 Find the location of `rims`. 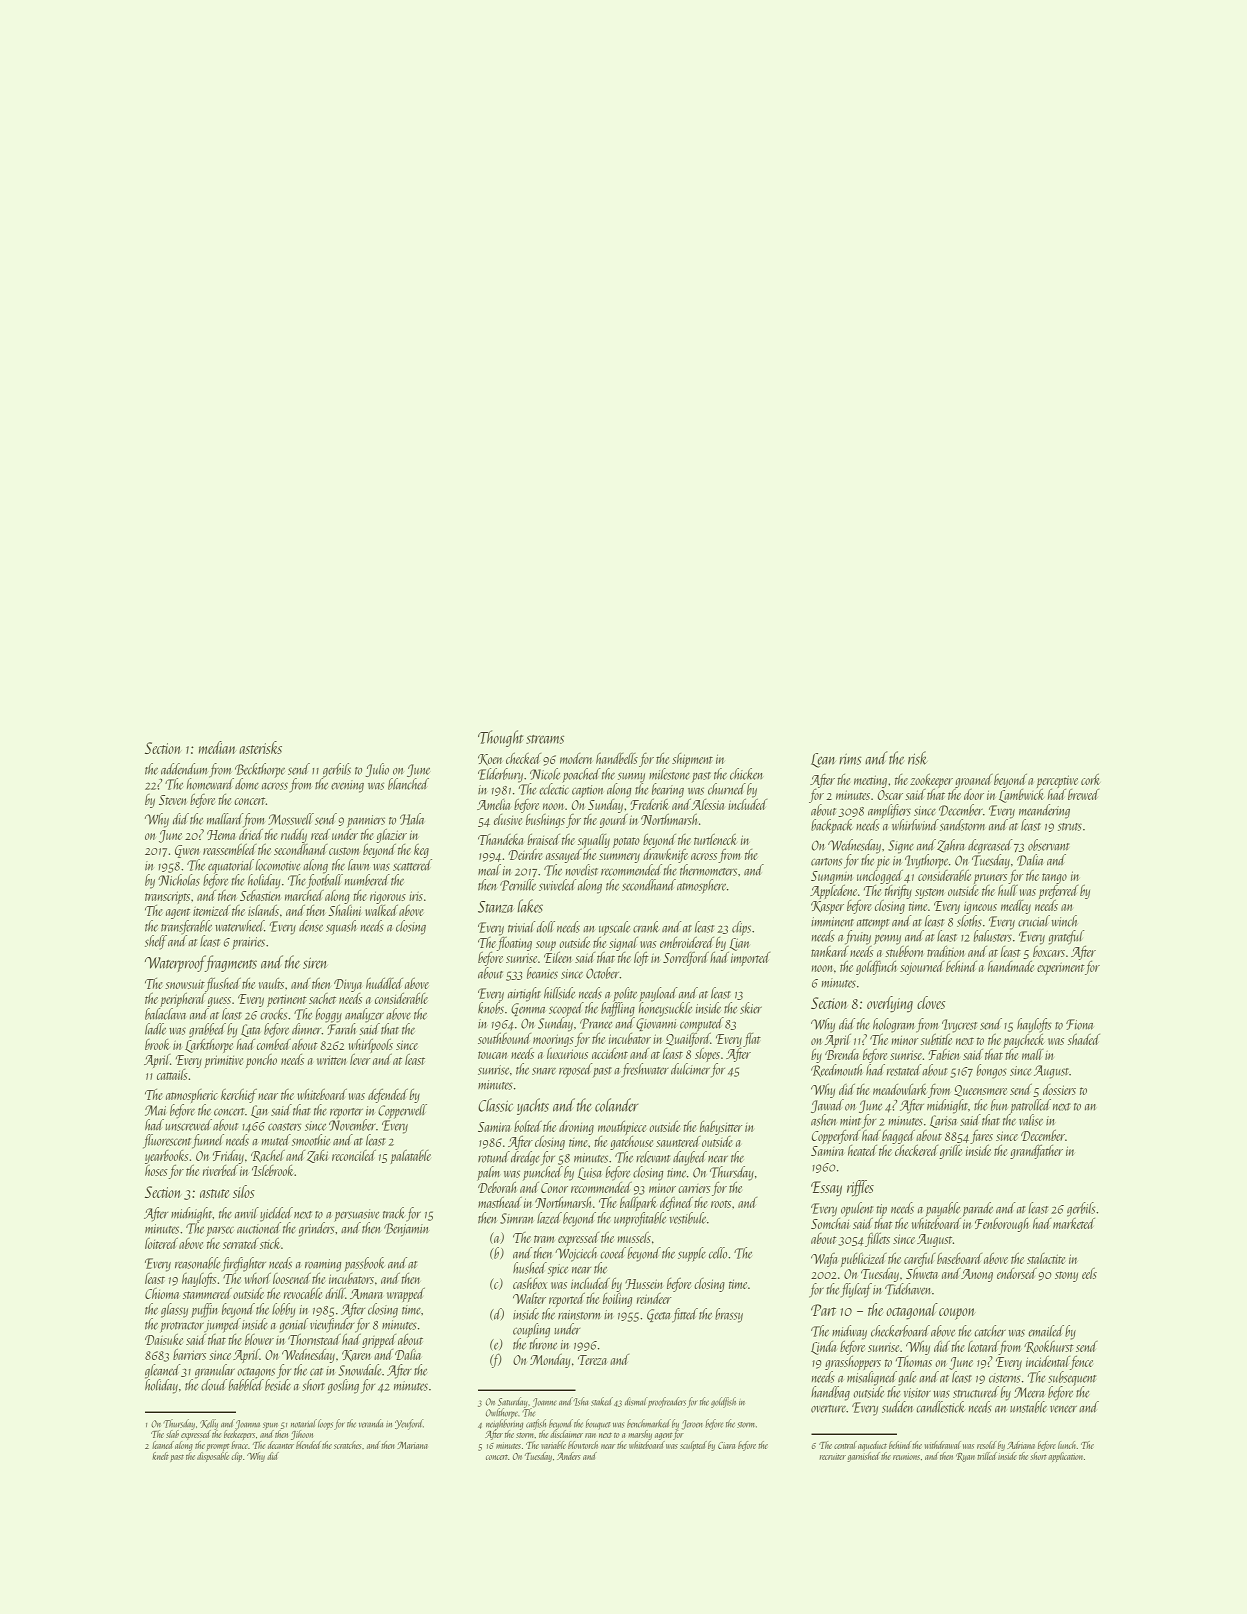

rims is located at coordinates (850, 759).
